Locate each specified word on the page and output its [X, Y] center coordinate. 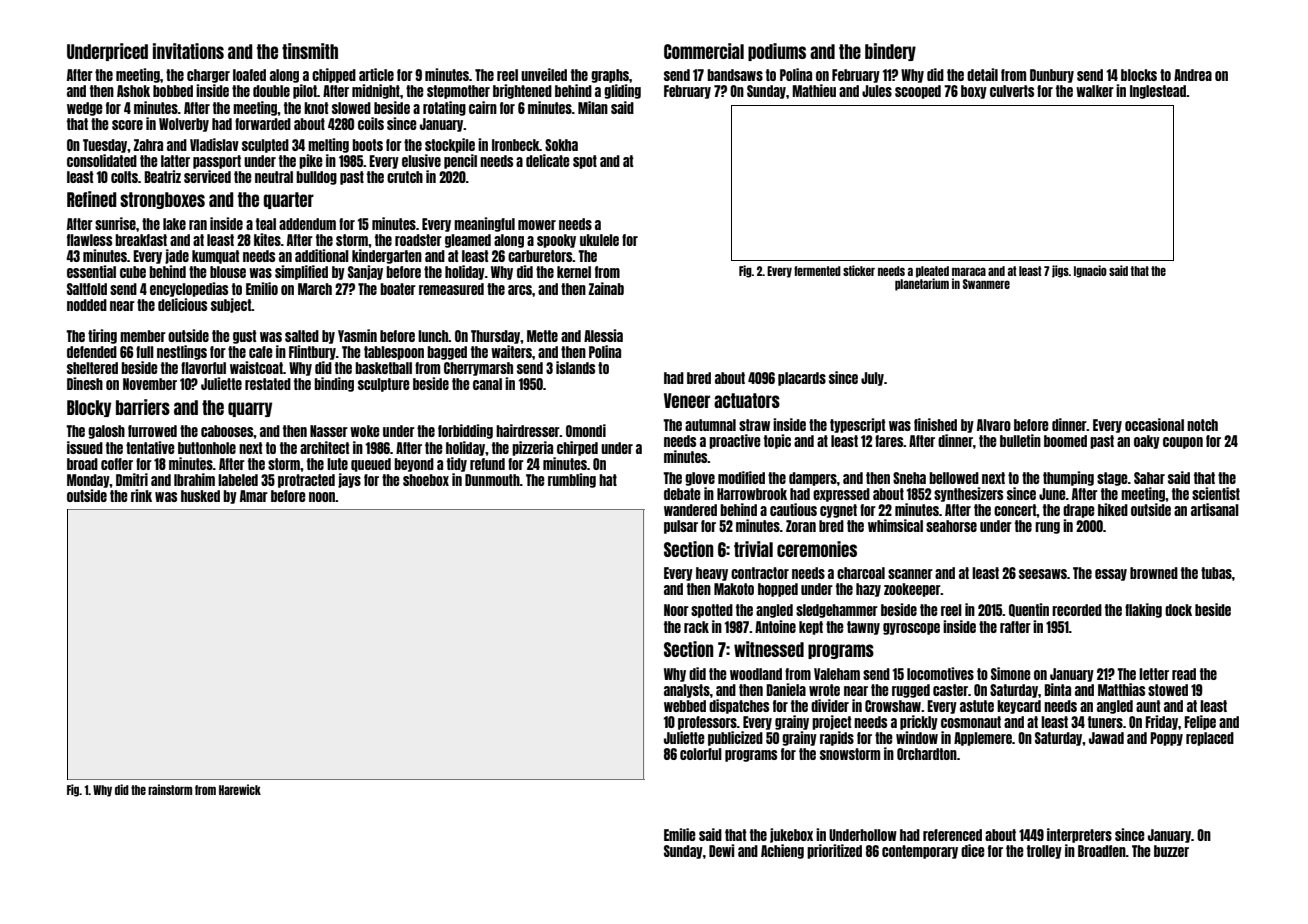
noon [322, 497]
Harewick [240, 789]
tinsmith [310, 51]
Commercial [704, 51]
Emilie [680, 834]
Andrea [1193, 75]
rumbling [572, 480]
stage [1112, 479]
